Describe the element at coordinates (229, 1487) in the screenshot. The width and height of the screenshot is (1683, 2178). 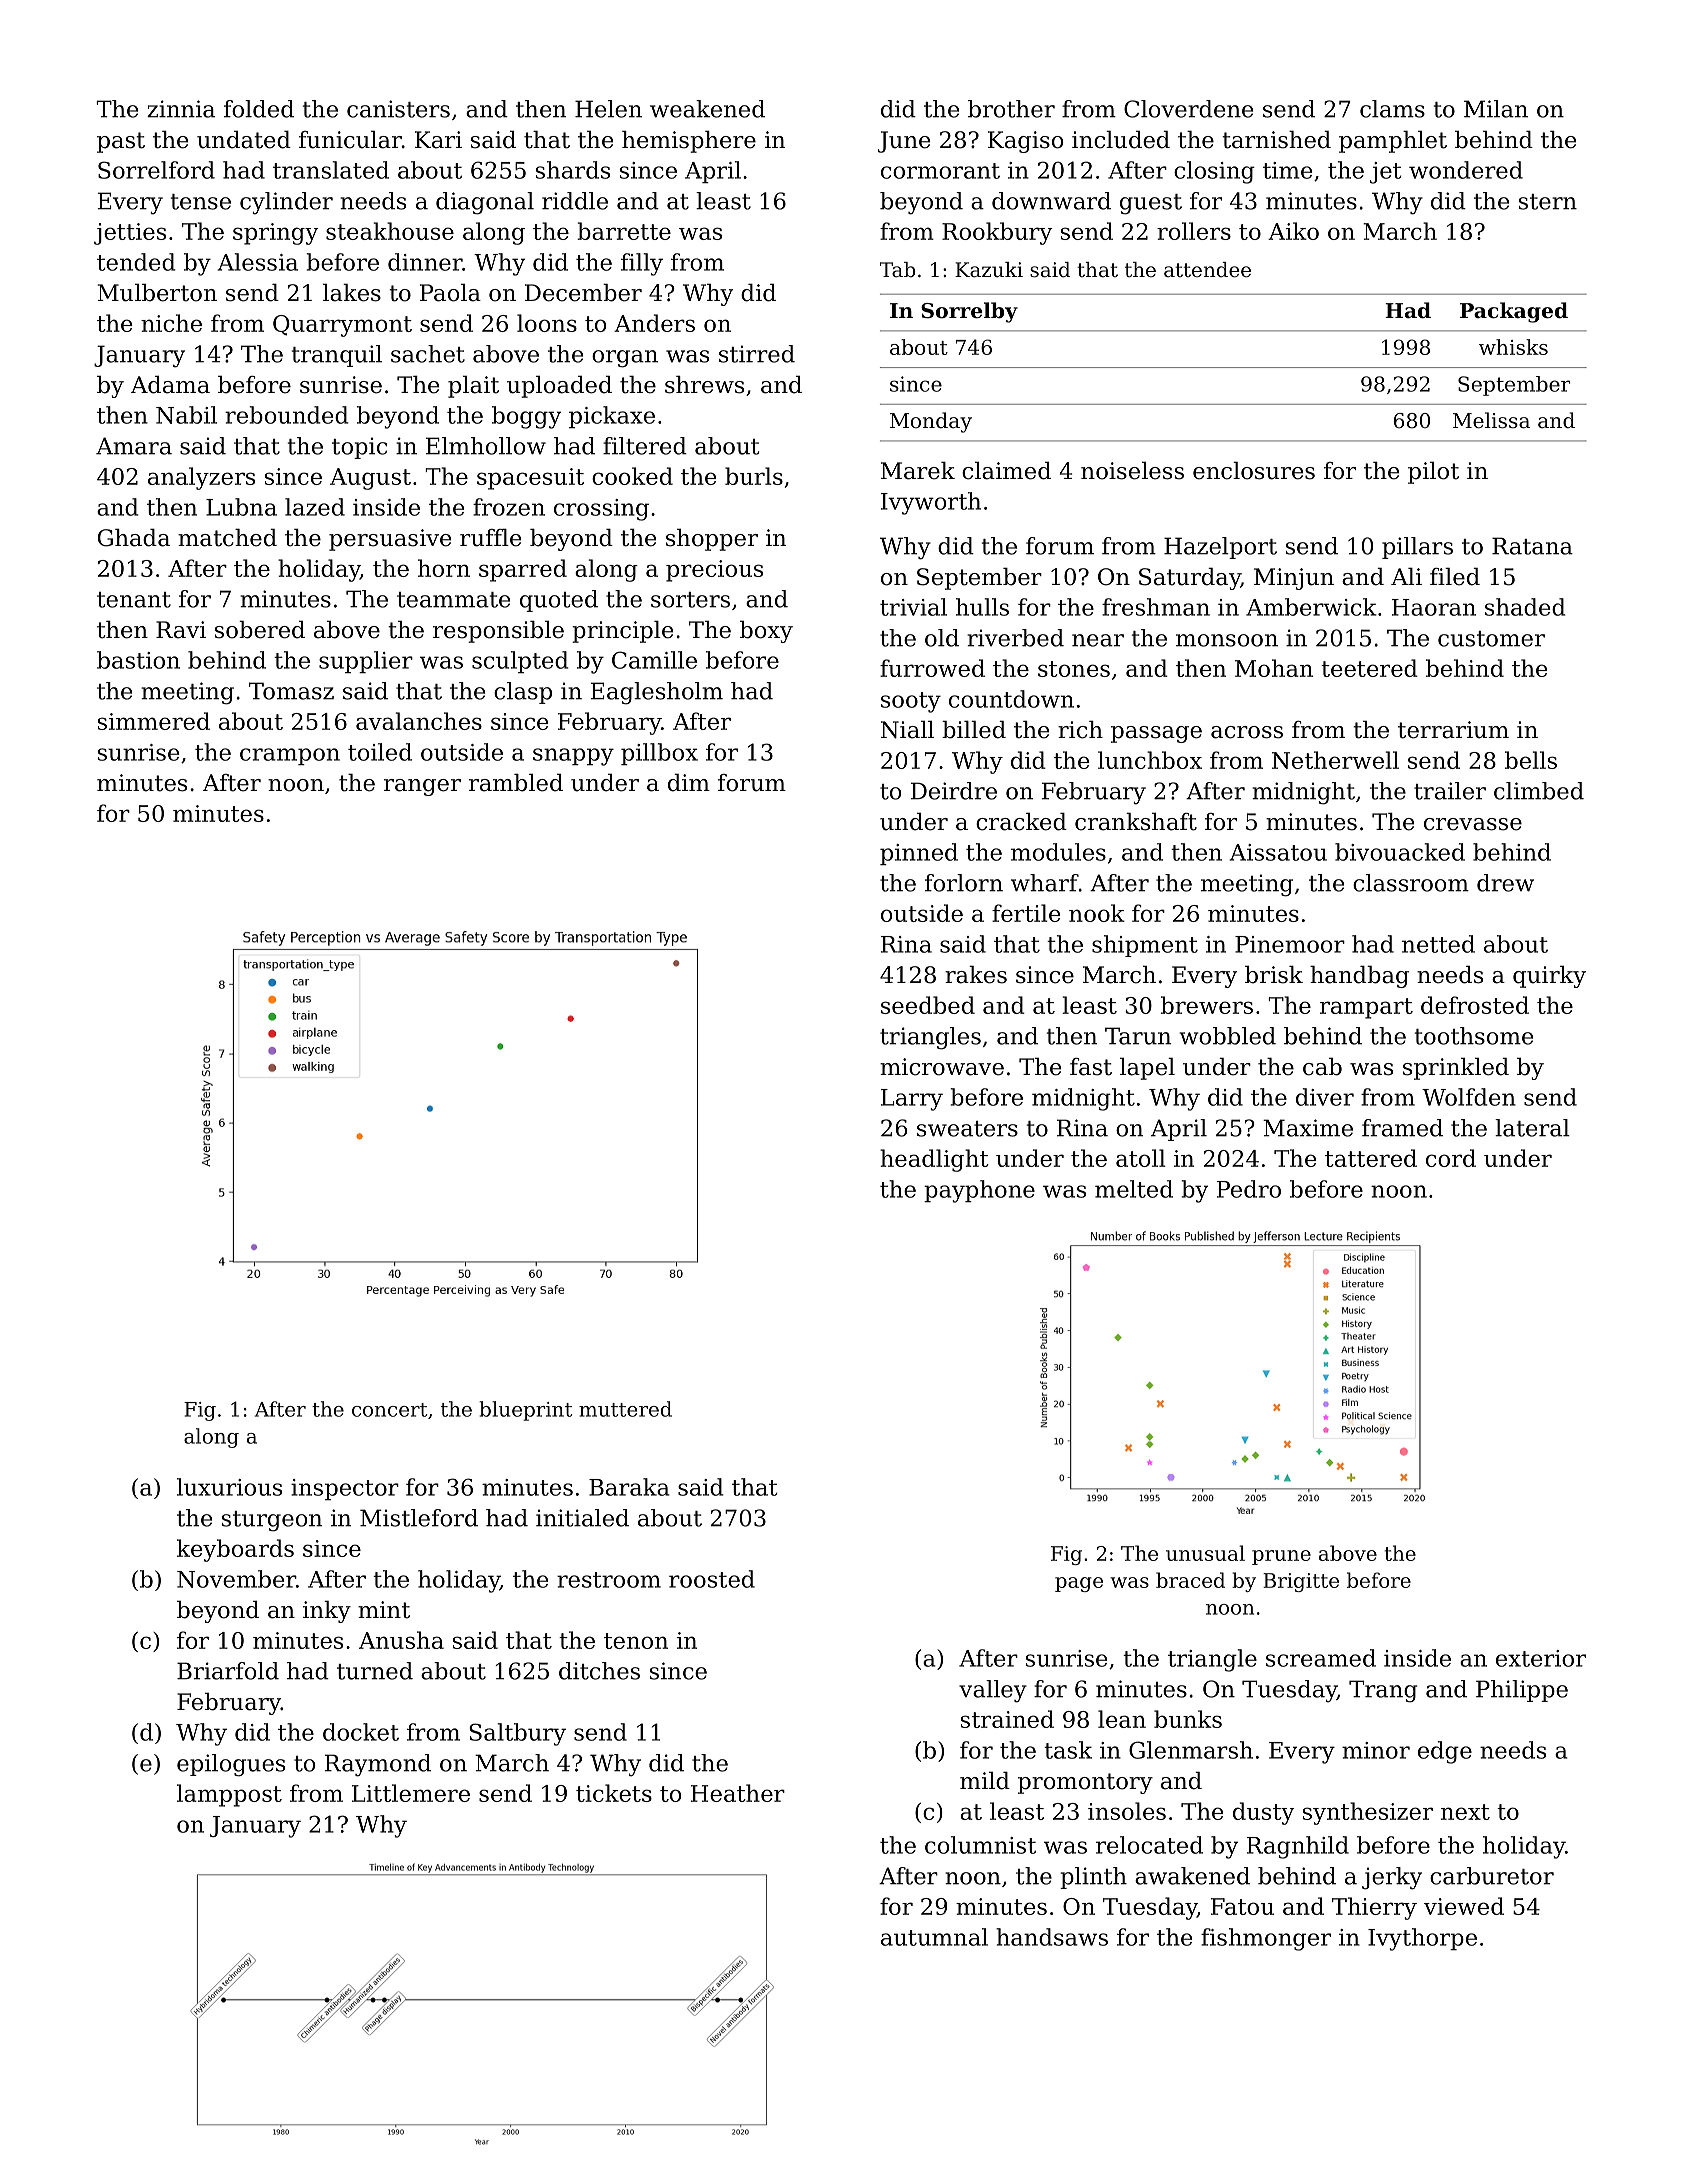
I see `luxurious` at that location.
